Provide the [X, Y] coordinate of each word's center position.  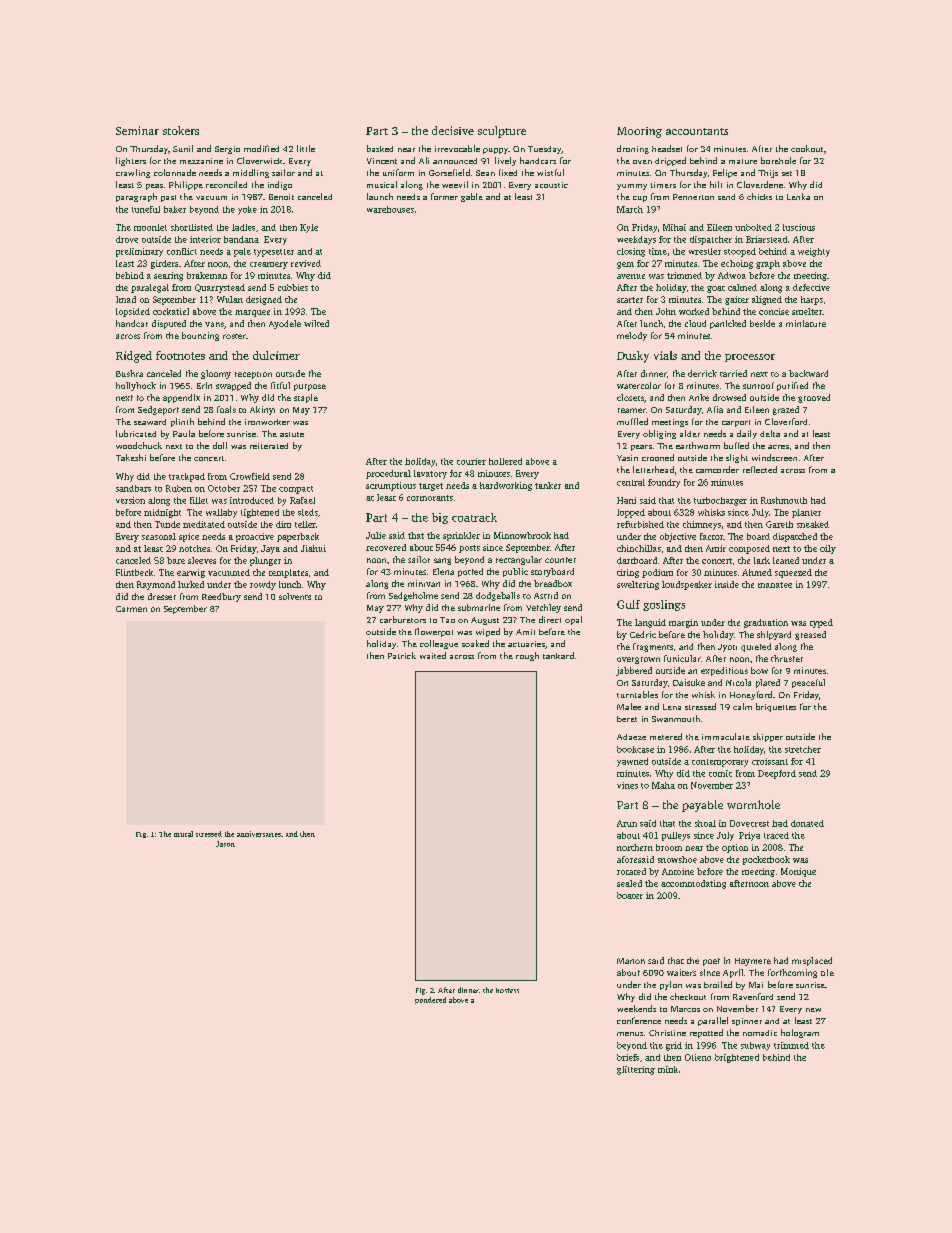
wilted [316, 323]
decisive [453, 130]
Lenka [798, 196]
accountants [697, 131]
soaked [475, 643]
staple [306, 398]
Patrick [402, 655]
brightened [737, 1058]
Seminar [137, 130]
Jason [225, 844]
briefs [628, 1057]
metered [666, 736]
